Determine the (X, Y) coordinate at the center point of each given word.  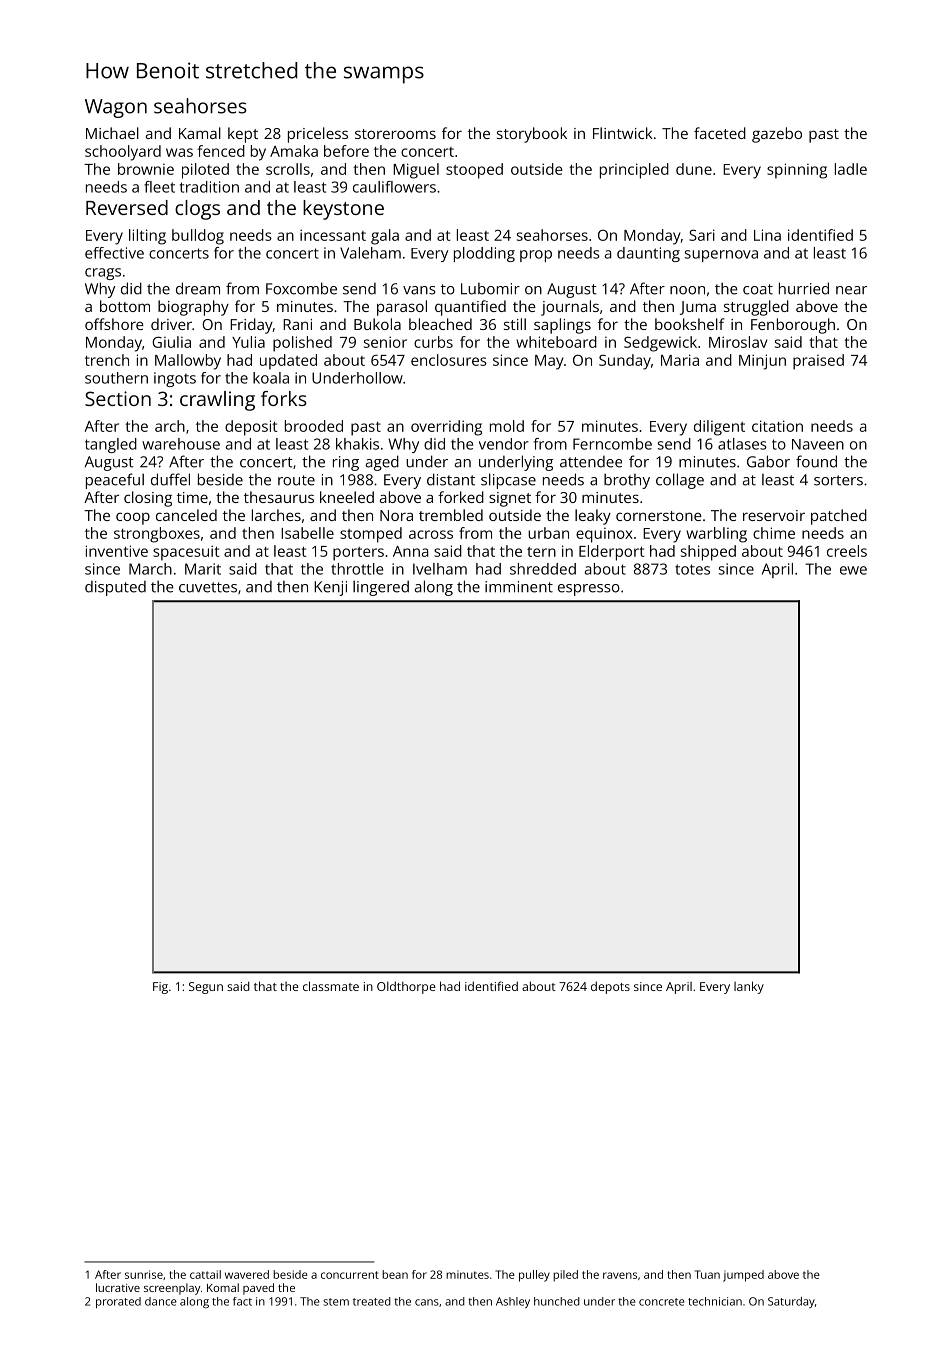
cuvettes (208, 587)
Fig (160, 988)
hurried (804, 288)
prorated (118, 1302)
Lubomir (490, 289)
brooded (314, 426)
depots (610, 987)
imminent (519, 587)
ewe (853, 570)
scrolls (288, 169)
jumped (743, 1276)
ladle (851, 169)
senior (385, 342)
